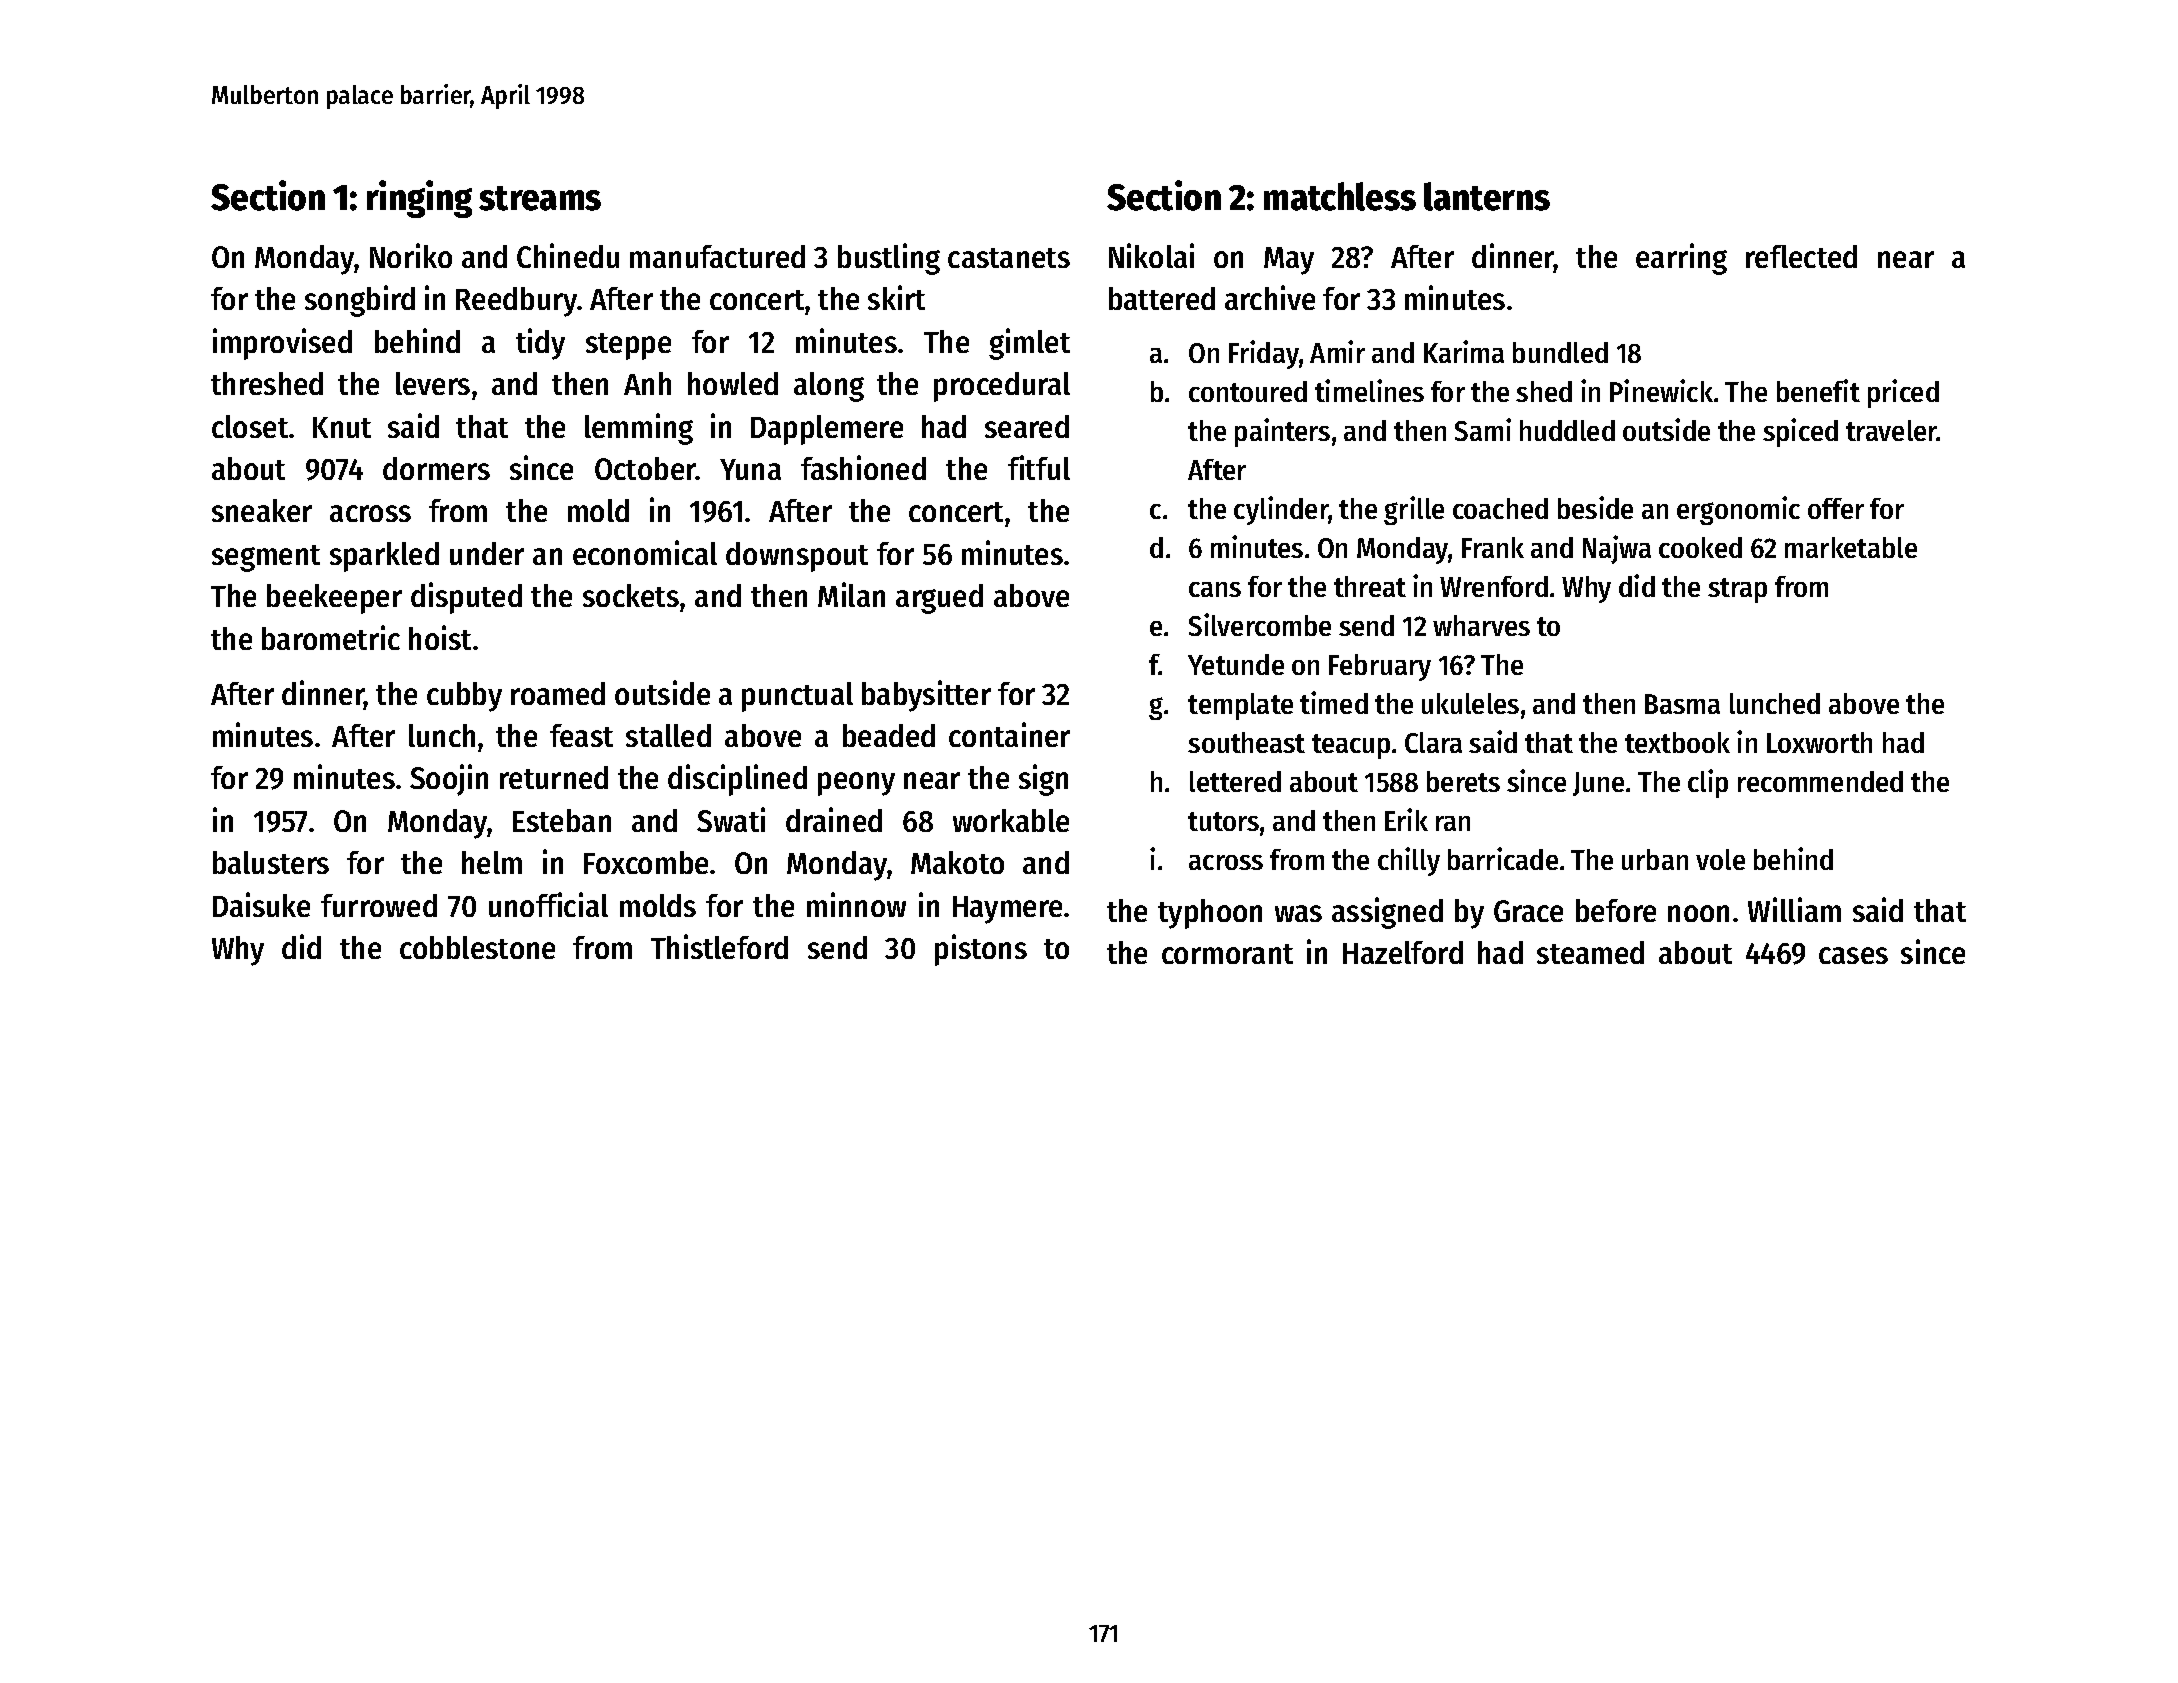 This image has height=1683, width=2178. I want to click on reflected, so click(1801, 256).
